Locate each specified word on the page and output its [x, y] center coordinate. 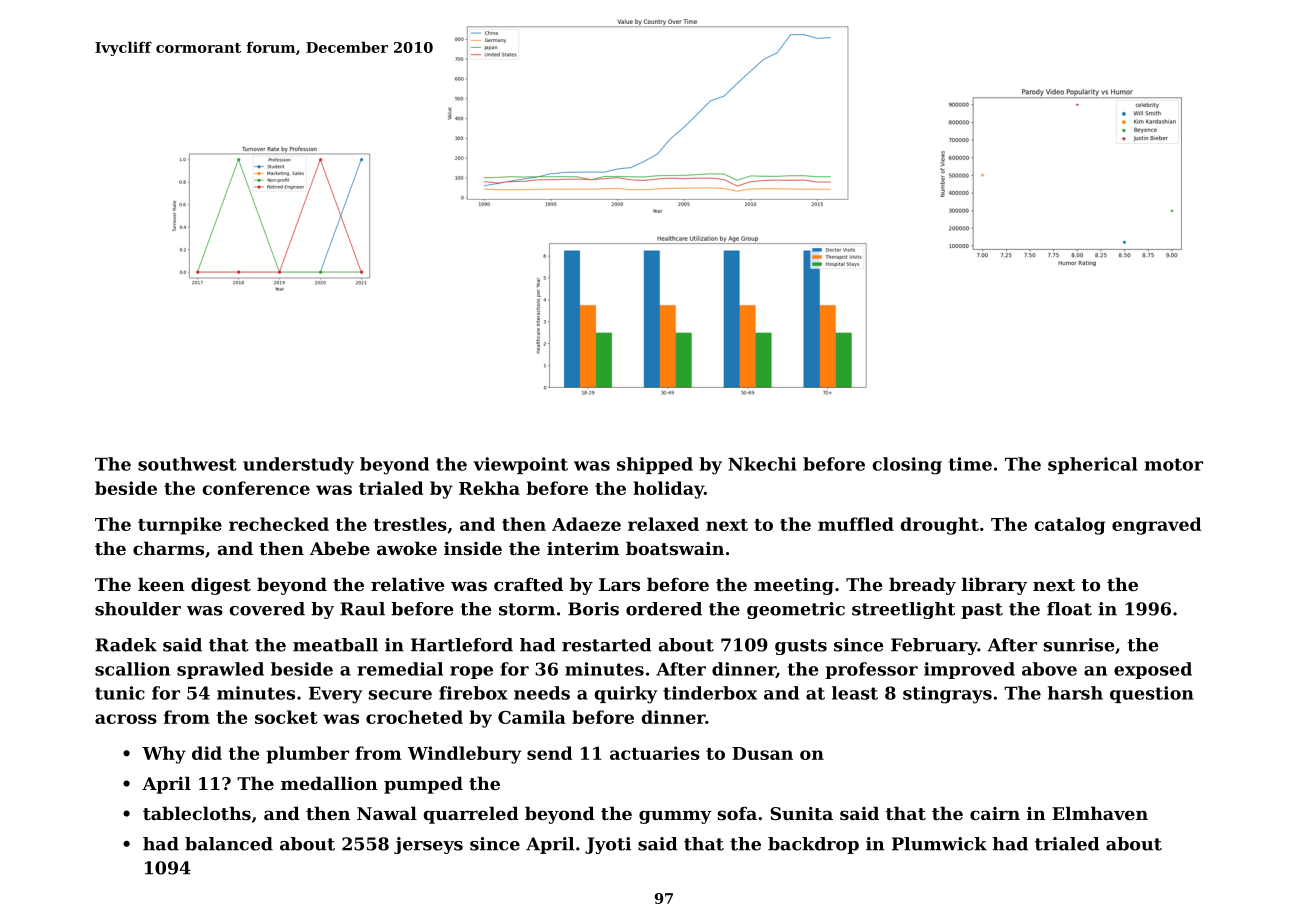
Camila [532, 717]
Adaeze [586, 524]
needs [542, 693]
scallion [132, 669]
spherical [1092, 465]
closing [907, 466]
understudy [298, 466]
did [207, 753]
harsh [1075, 693]
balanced [229, 844]
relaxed [663, 524]
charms [168, 548]
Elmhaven [1100, 813]
